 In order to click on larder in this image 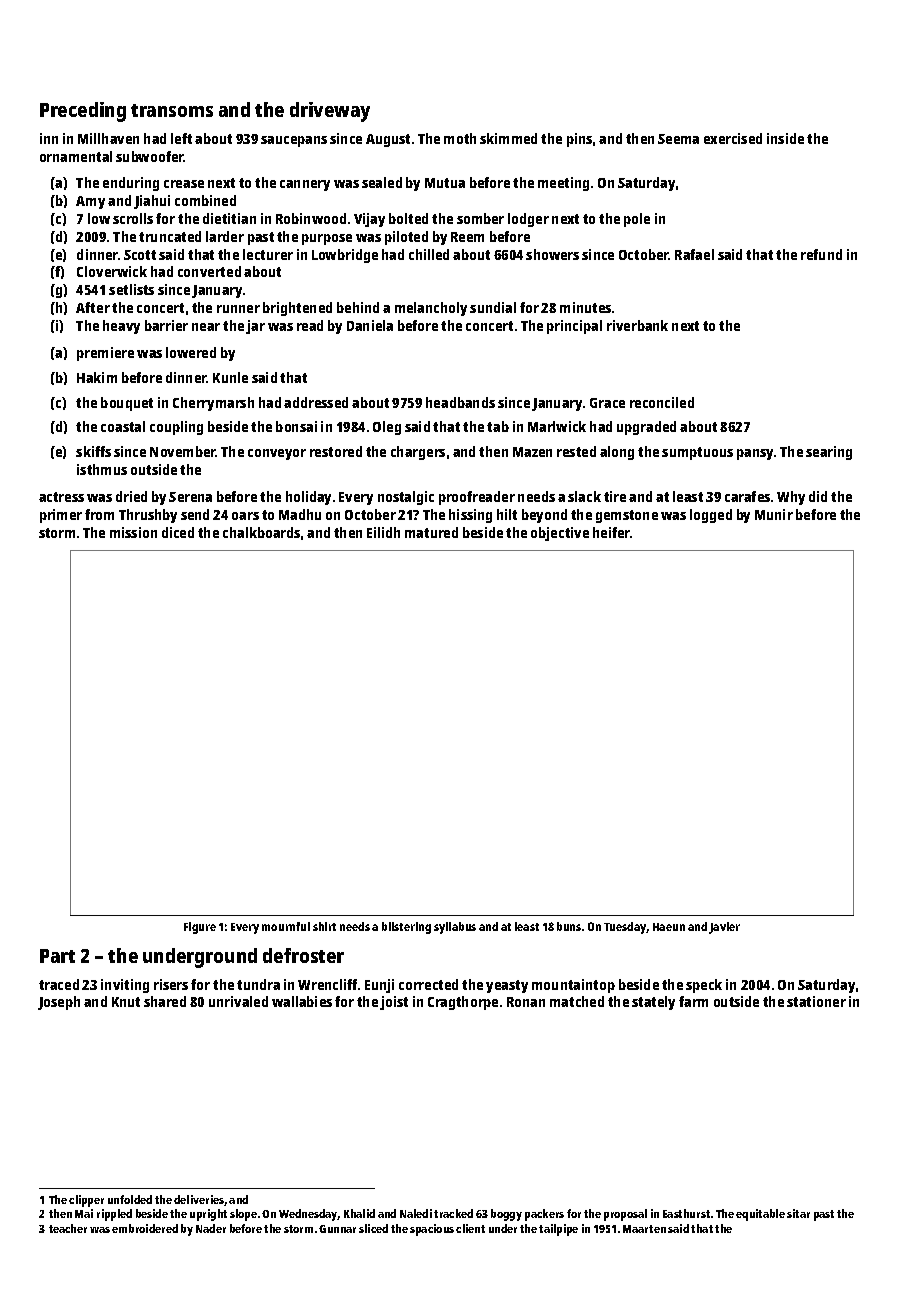, I will do `click(225, 236)`.
